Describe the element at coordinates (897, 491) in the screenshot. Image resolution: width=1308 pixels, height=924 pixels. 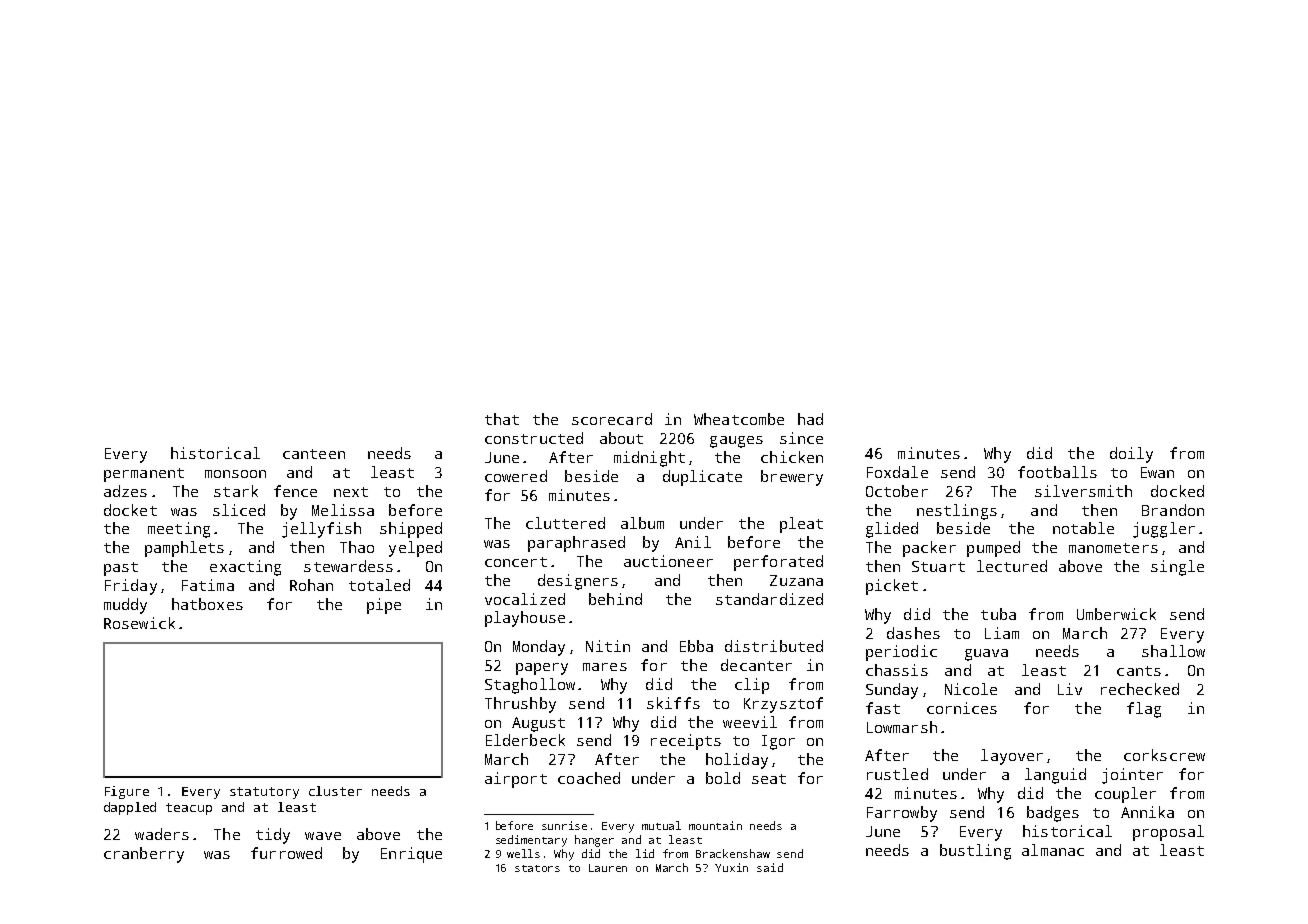
I see `October` at that location.
